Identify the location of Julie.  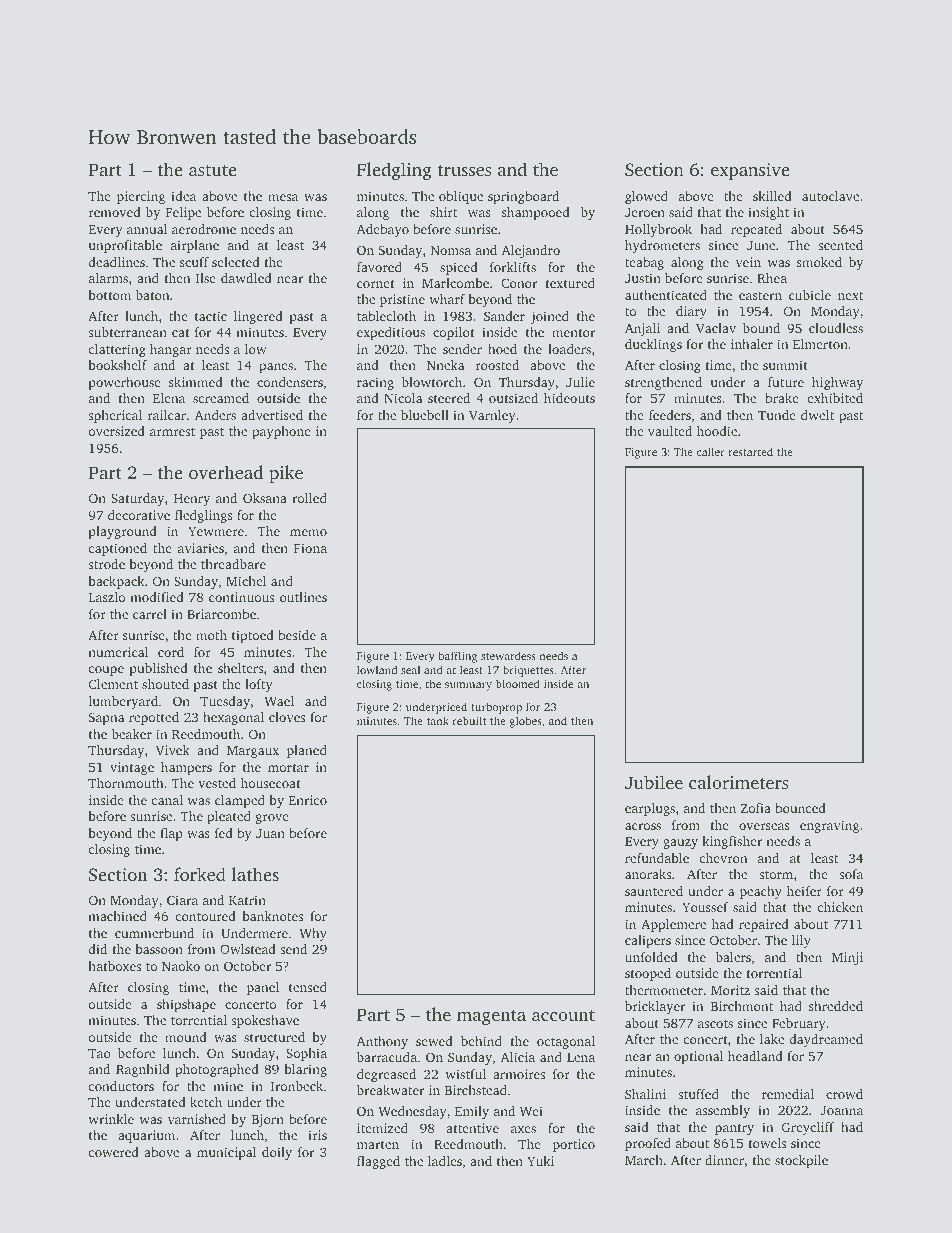
(580, 382).
